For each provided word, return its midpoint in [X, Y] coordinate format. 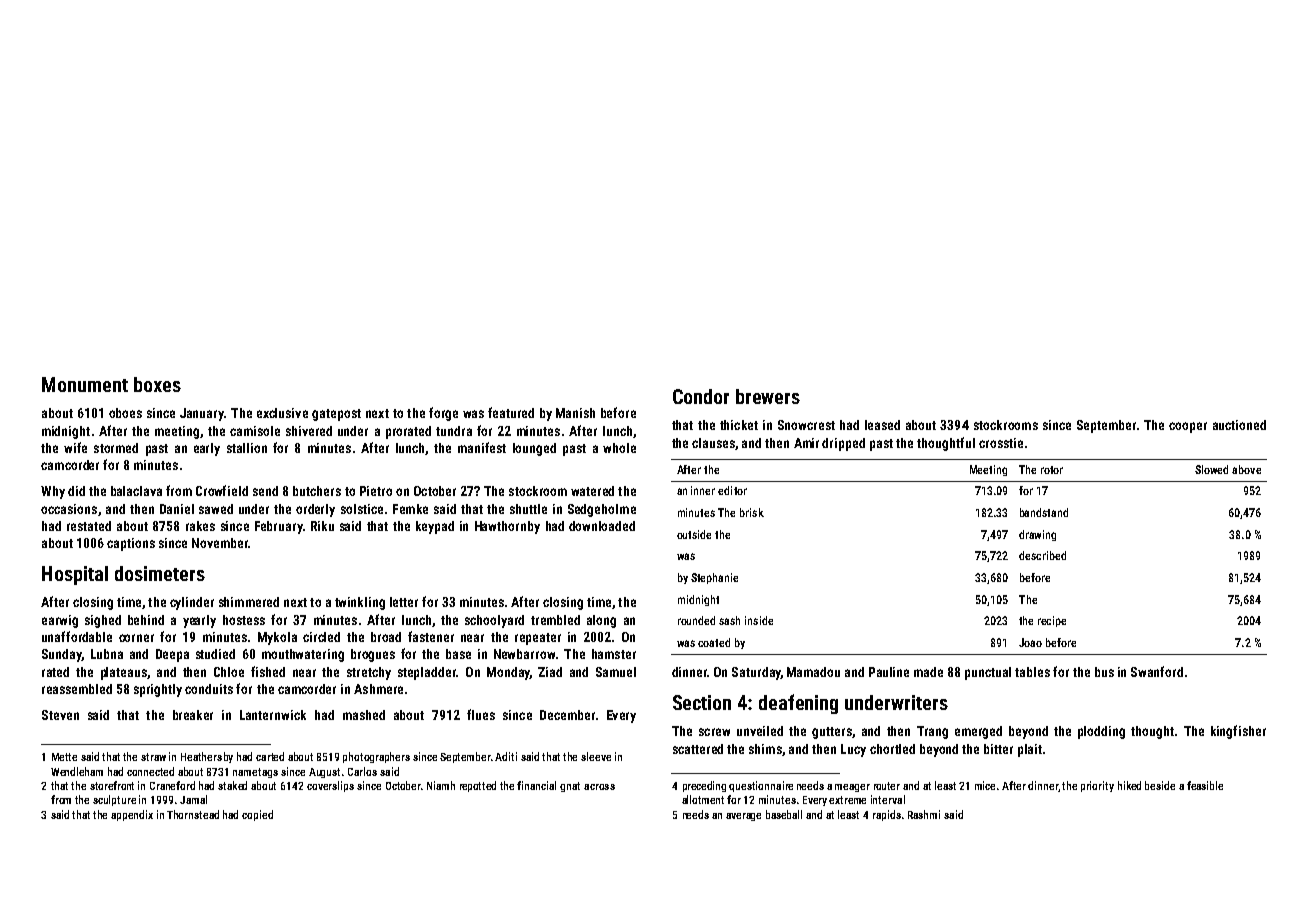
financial [536, 785]
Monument [85, 384]
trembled [555, 620]
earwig [60, 621]
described [1042, 555]
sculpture [114, 800]
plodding [1101, 732]
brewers [768, 396]
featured [511, 412]
